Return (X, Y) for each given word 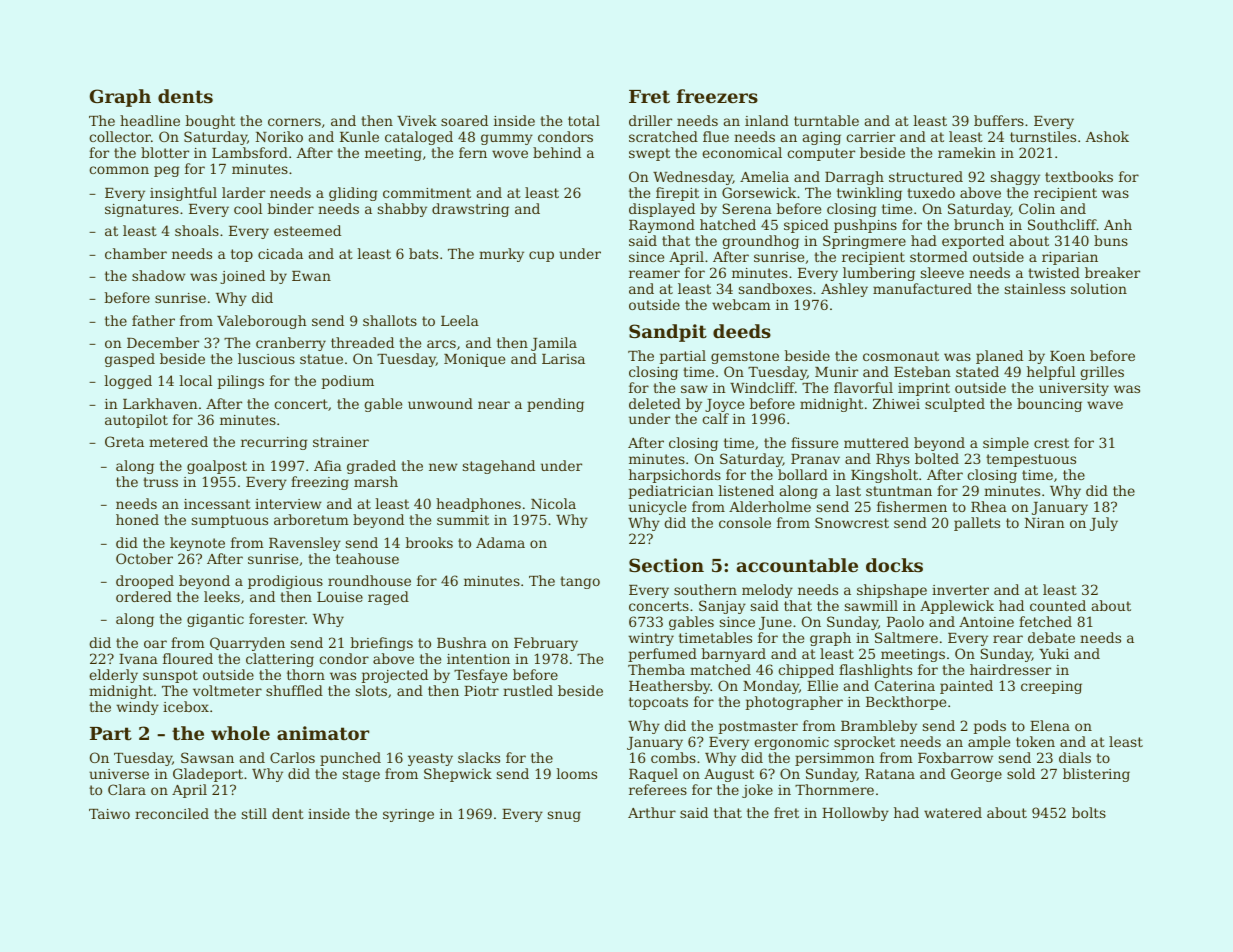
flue (716, 136)
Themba (656, 669)
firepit (677, 194)
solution (1099, 288)
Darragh (854, 178)
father (153, 320)
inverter (960, 590)
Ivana (138, 659)
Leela (460, 320)
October (144, 558)
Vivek (417, 120)
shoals (197, 230)
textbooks (1079, 176)
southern (705, 589)
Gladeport (208, 775)
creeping (1051, 687)
